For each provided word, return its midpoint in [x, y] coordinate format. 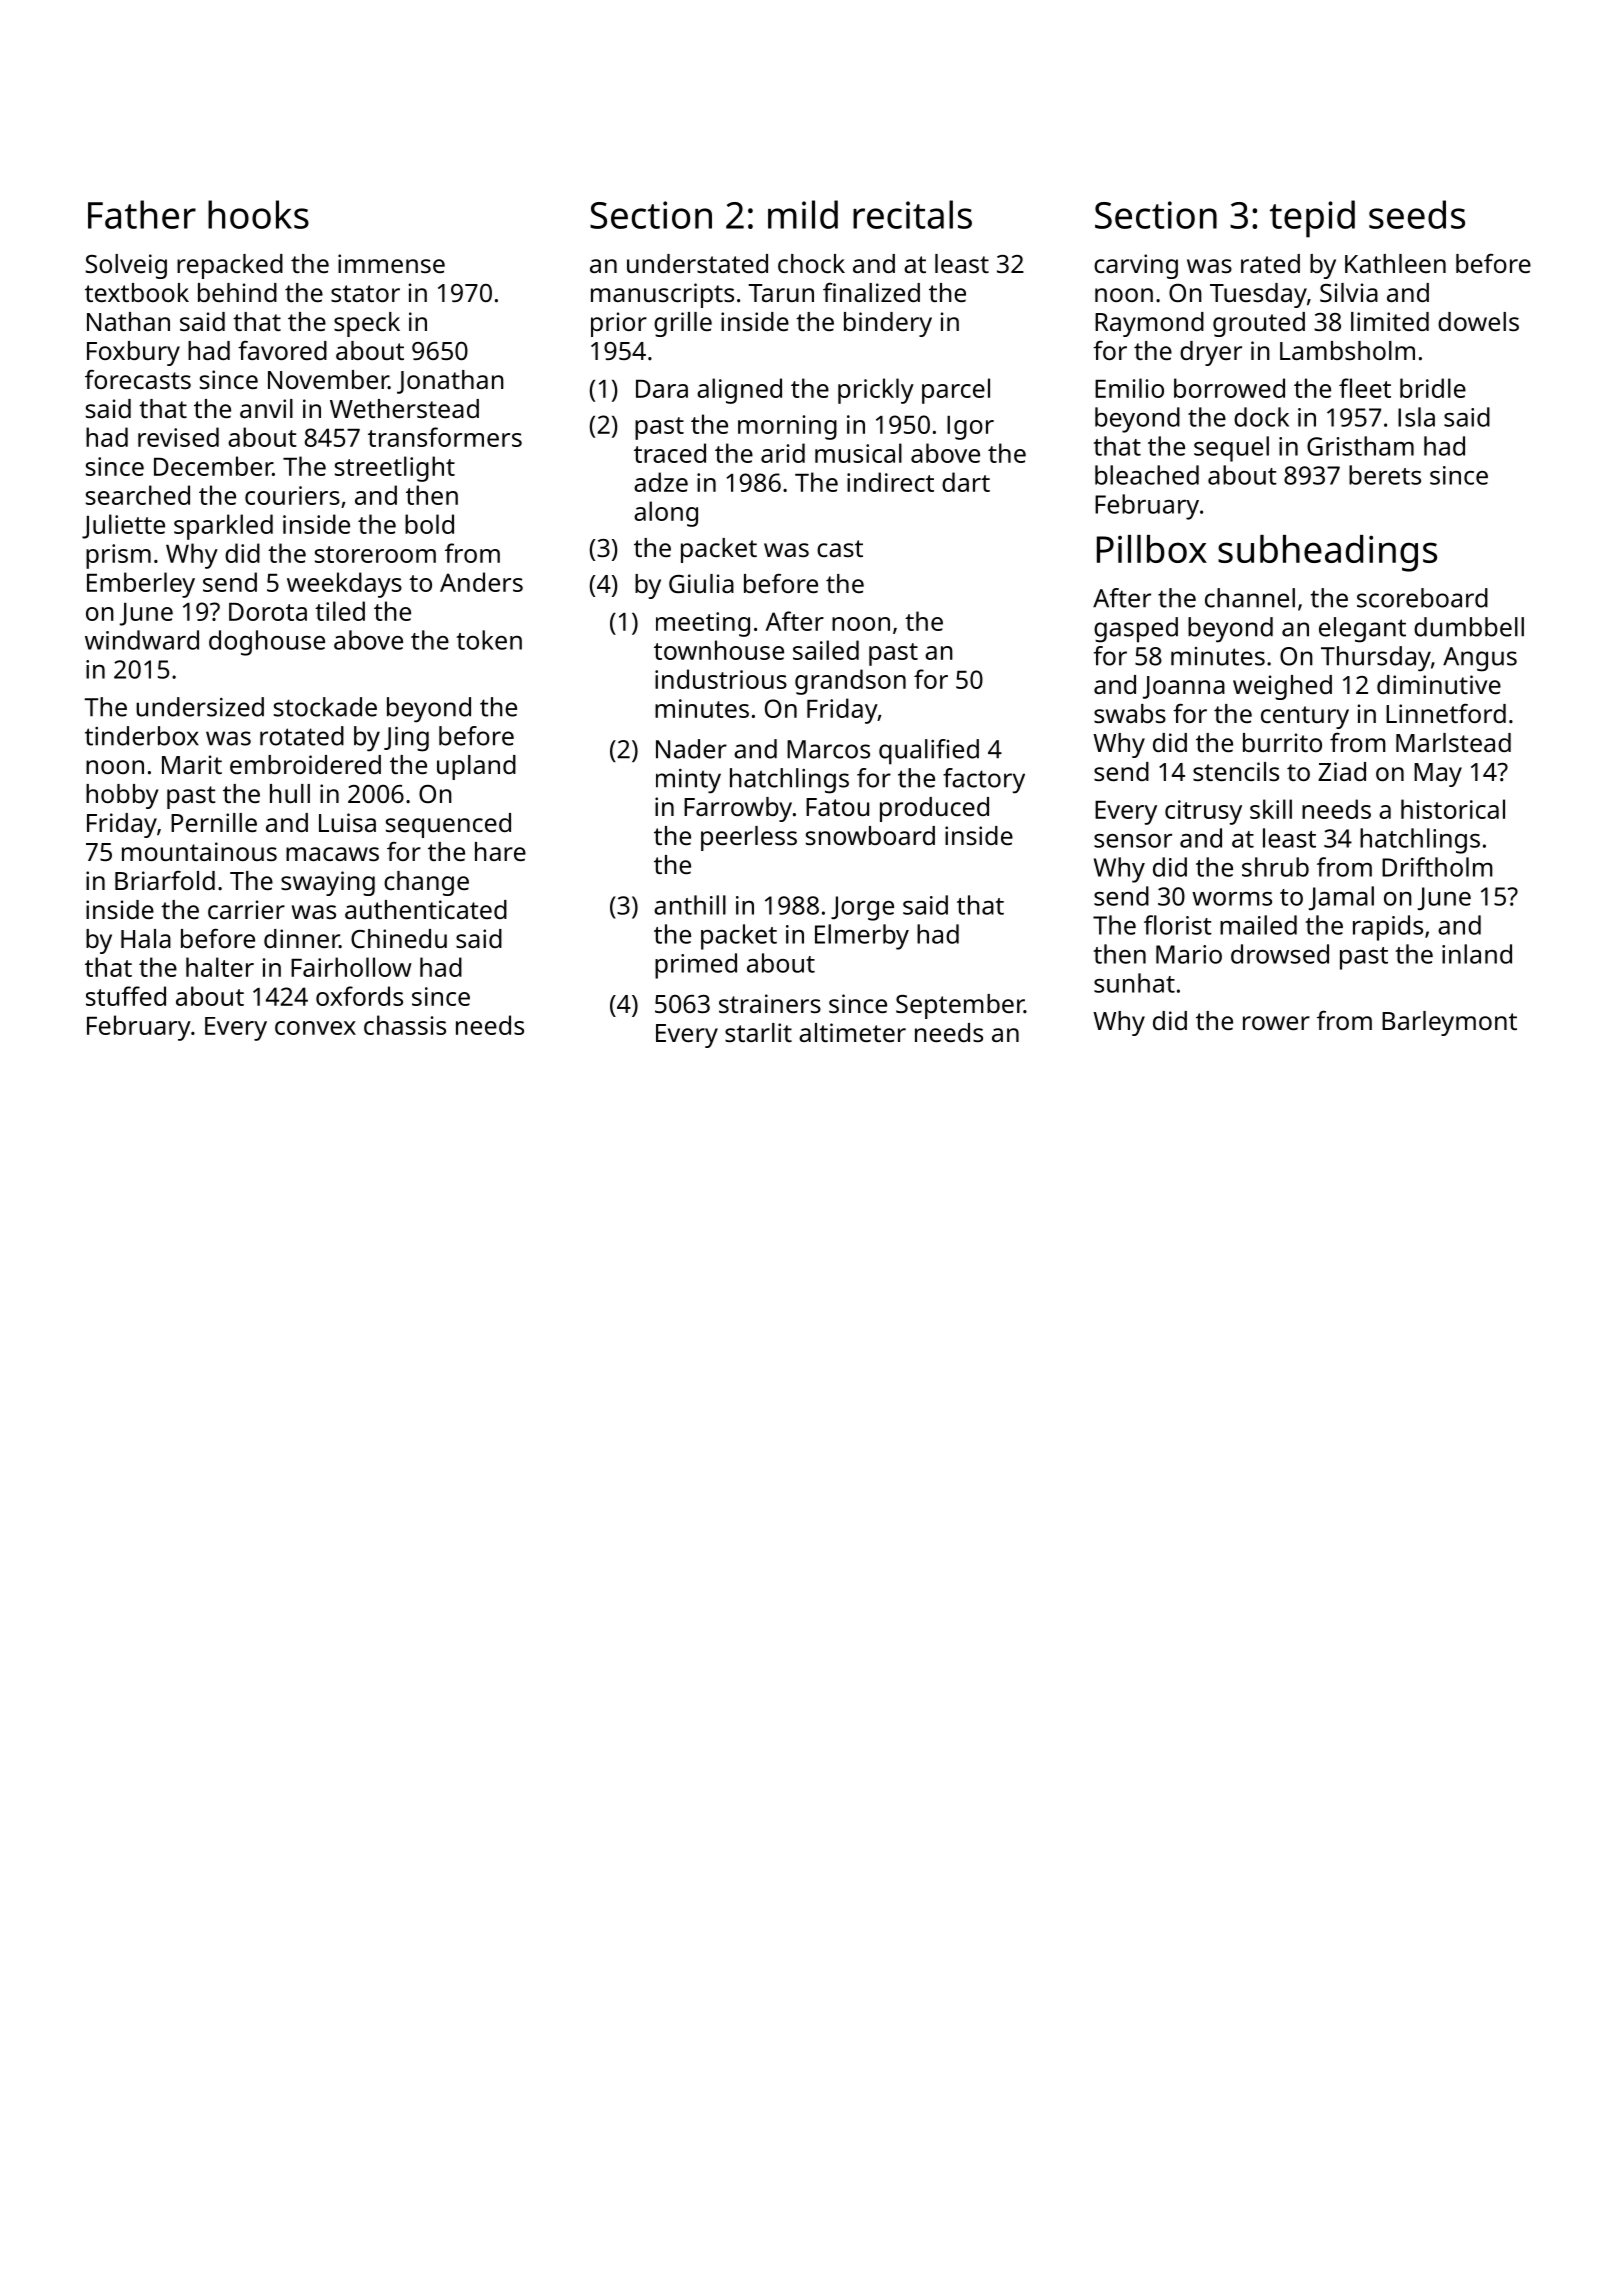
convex [315, 1028]
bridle [1433, 388]
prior [619, 324]
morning [787, 427]
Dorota [268, 612]
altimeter [852, 1032]
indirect [890, 482]
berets [1385, 475]
